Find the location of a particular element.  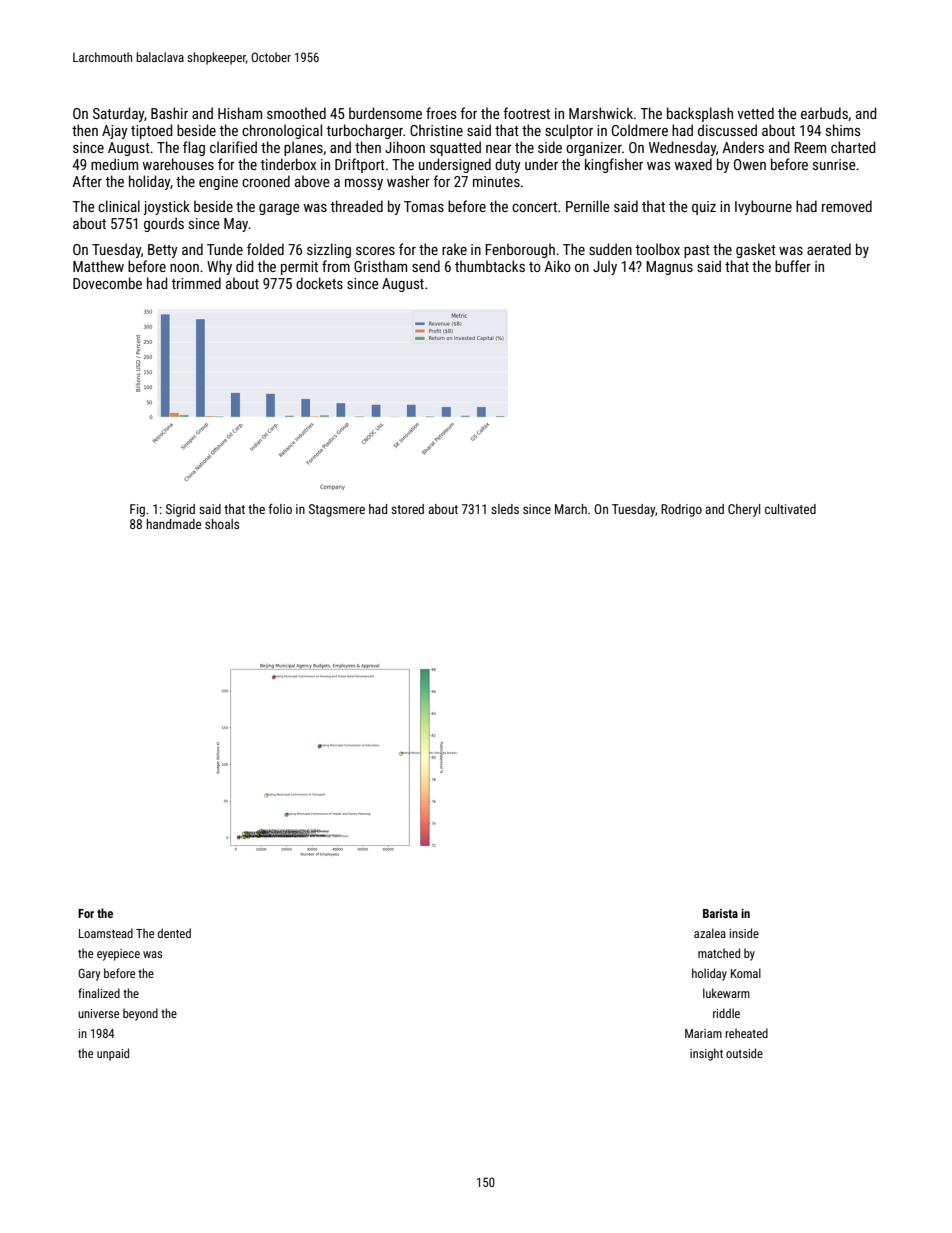

stored is located at coordinates (407, 509).
